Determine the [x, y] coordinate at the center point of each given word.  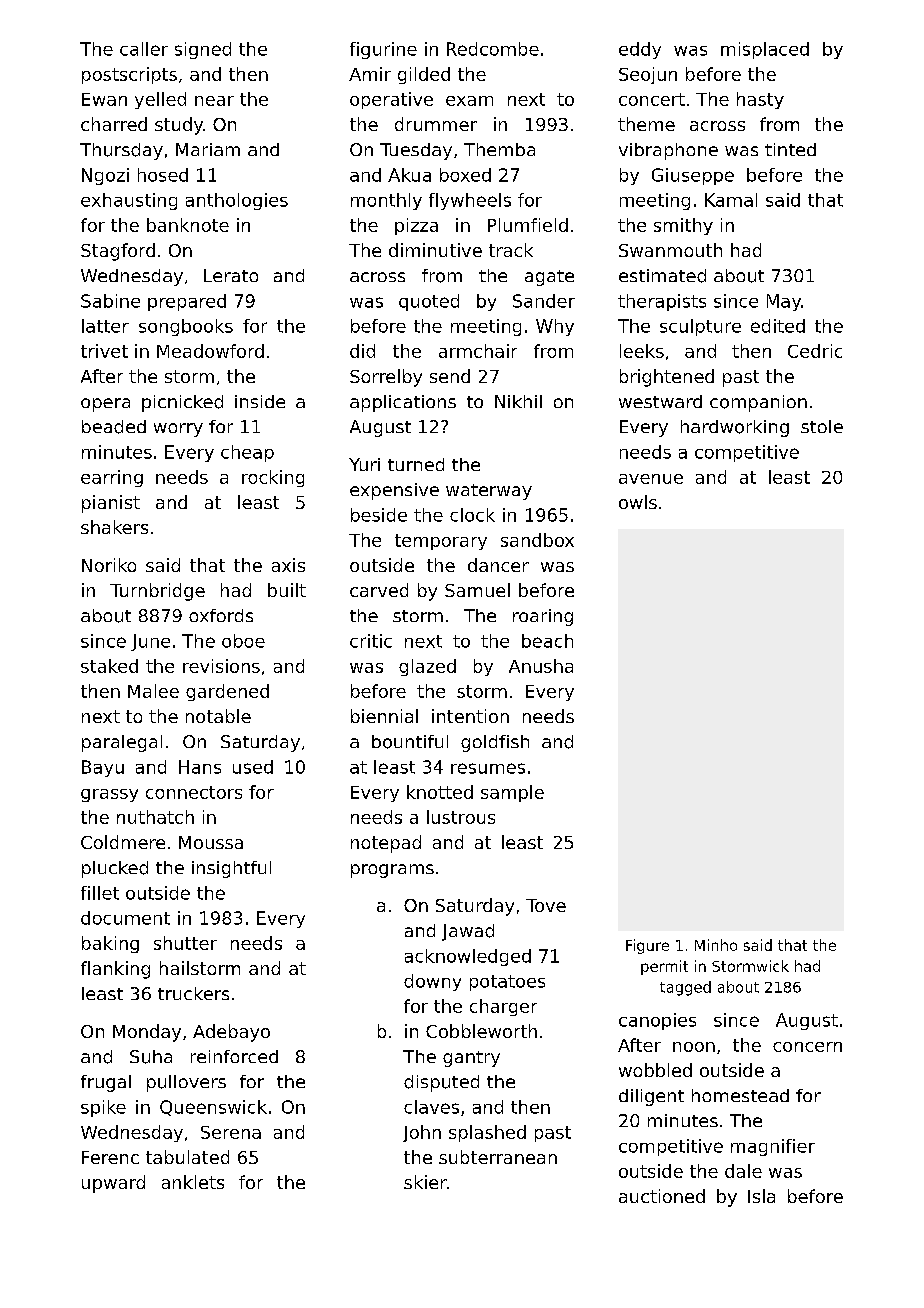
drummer [436, 124]
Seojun [648, 75]
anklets [193, 1182]
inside [260, 401]
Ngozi [105, 176]
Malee [153, 691]
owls [638, 502]
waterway [489, 492]
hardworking [735, 428]
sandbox [537, 540]
